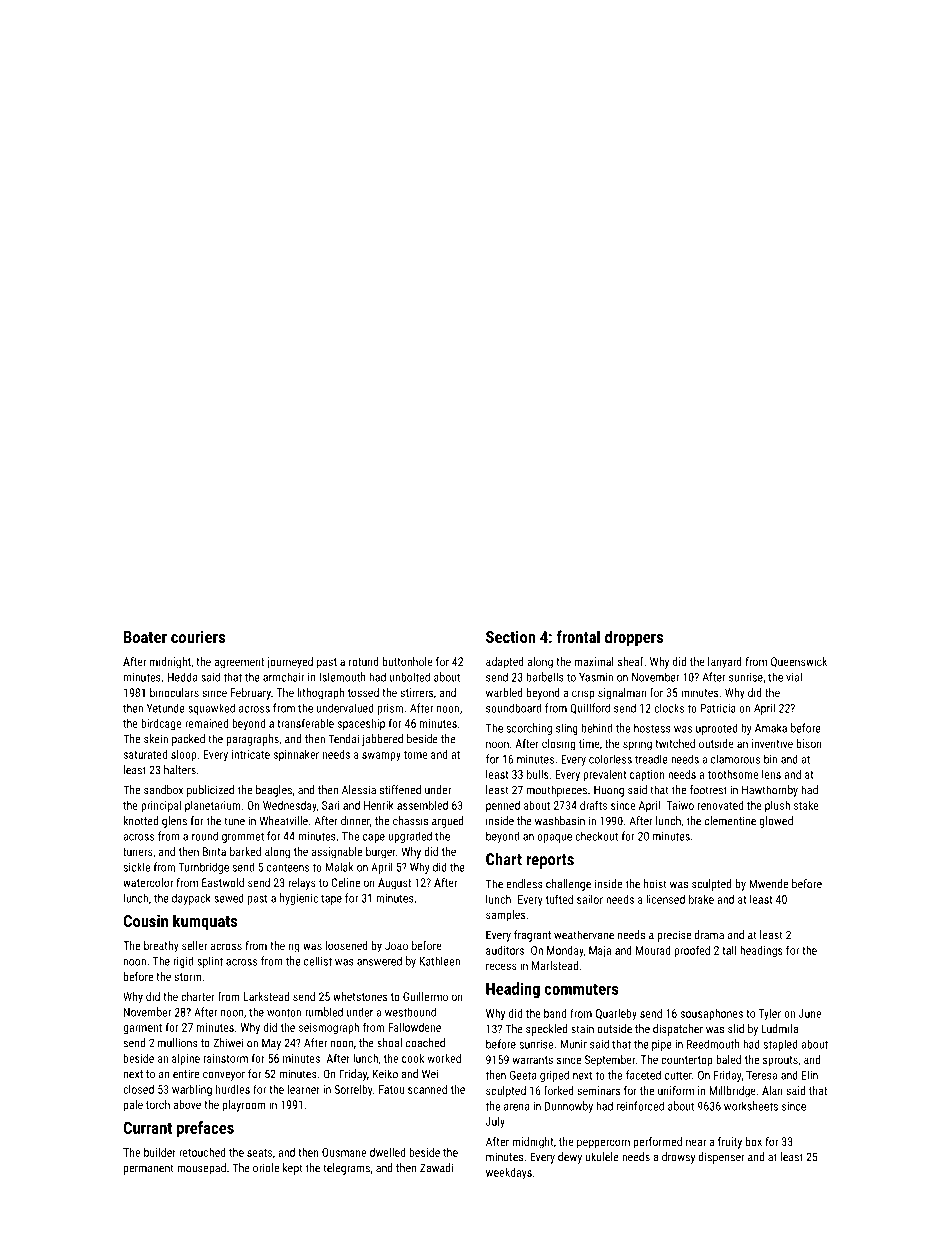 Image resolution: width=952 pixels, height=1233 pixels. What do you see at coordinates (355, 821) in the screenshot?
I see `dinner` at bounding box center [355, 821].
